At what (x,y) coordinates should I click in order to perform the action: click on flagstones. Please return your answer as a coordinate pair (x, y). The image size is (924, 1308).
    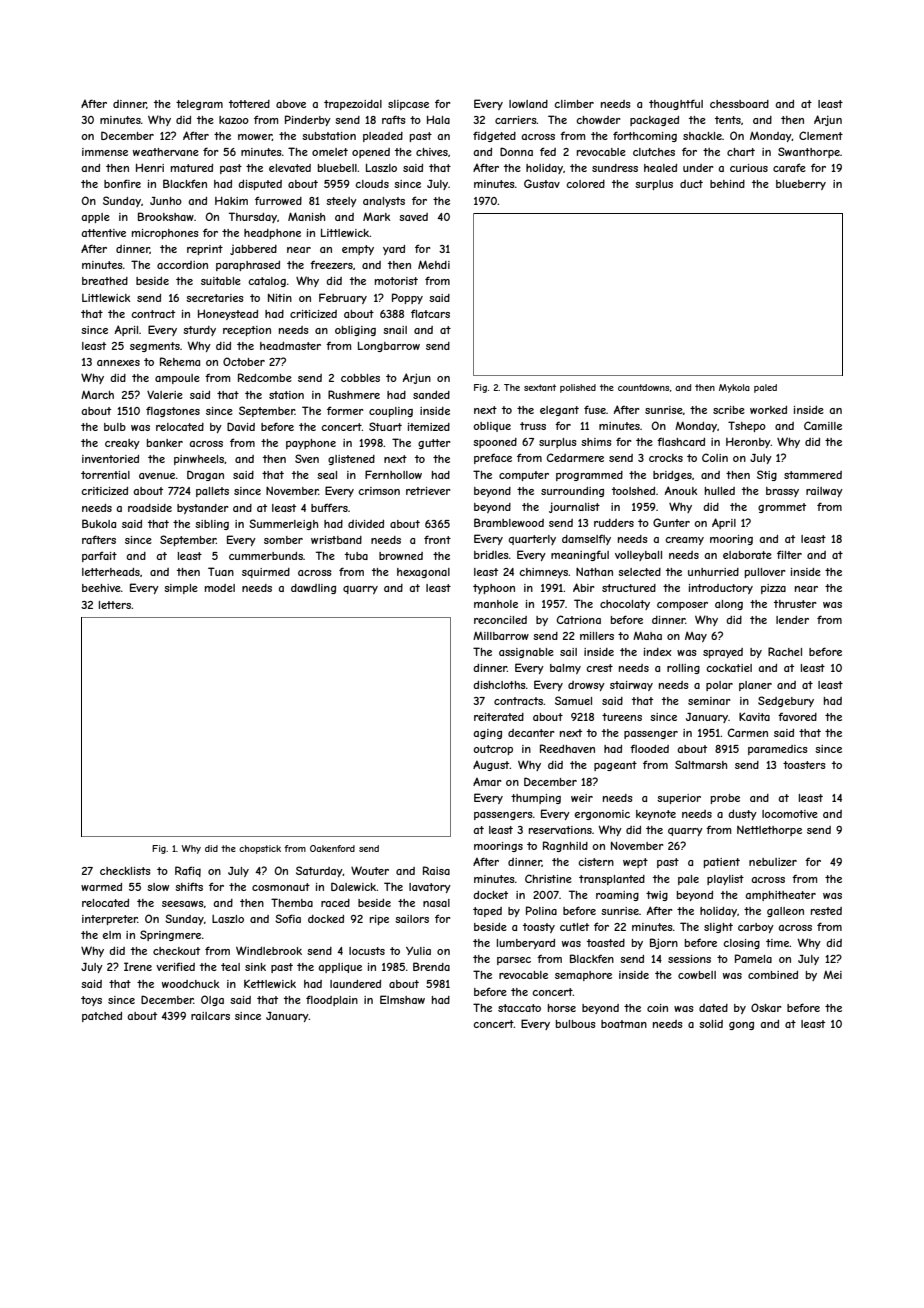
    Looking at the image, I should click on (173, 411).
